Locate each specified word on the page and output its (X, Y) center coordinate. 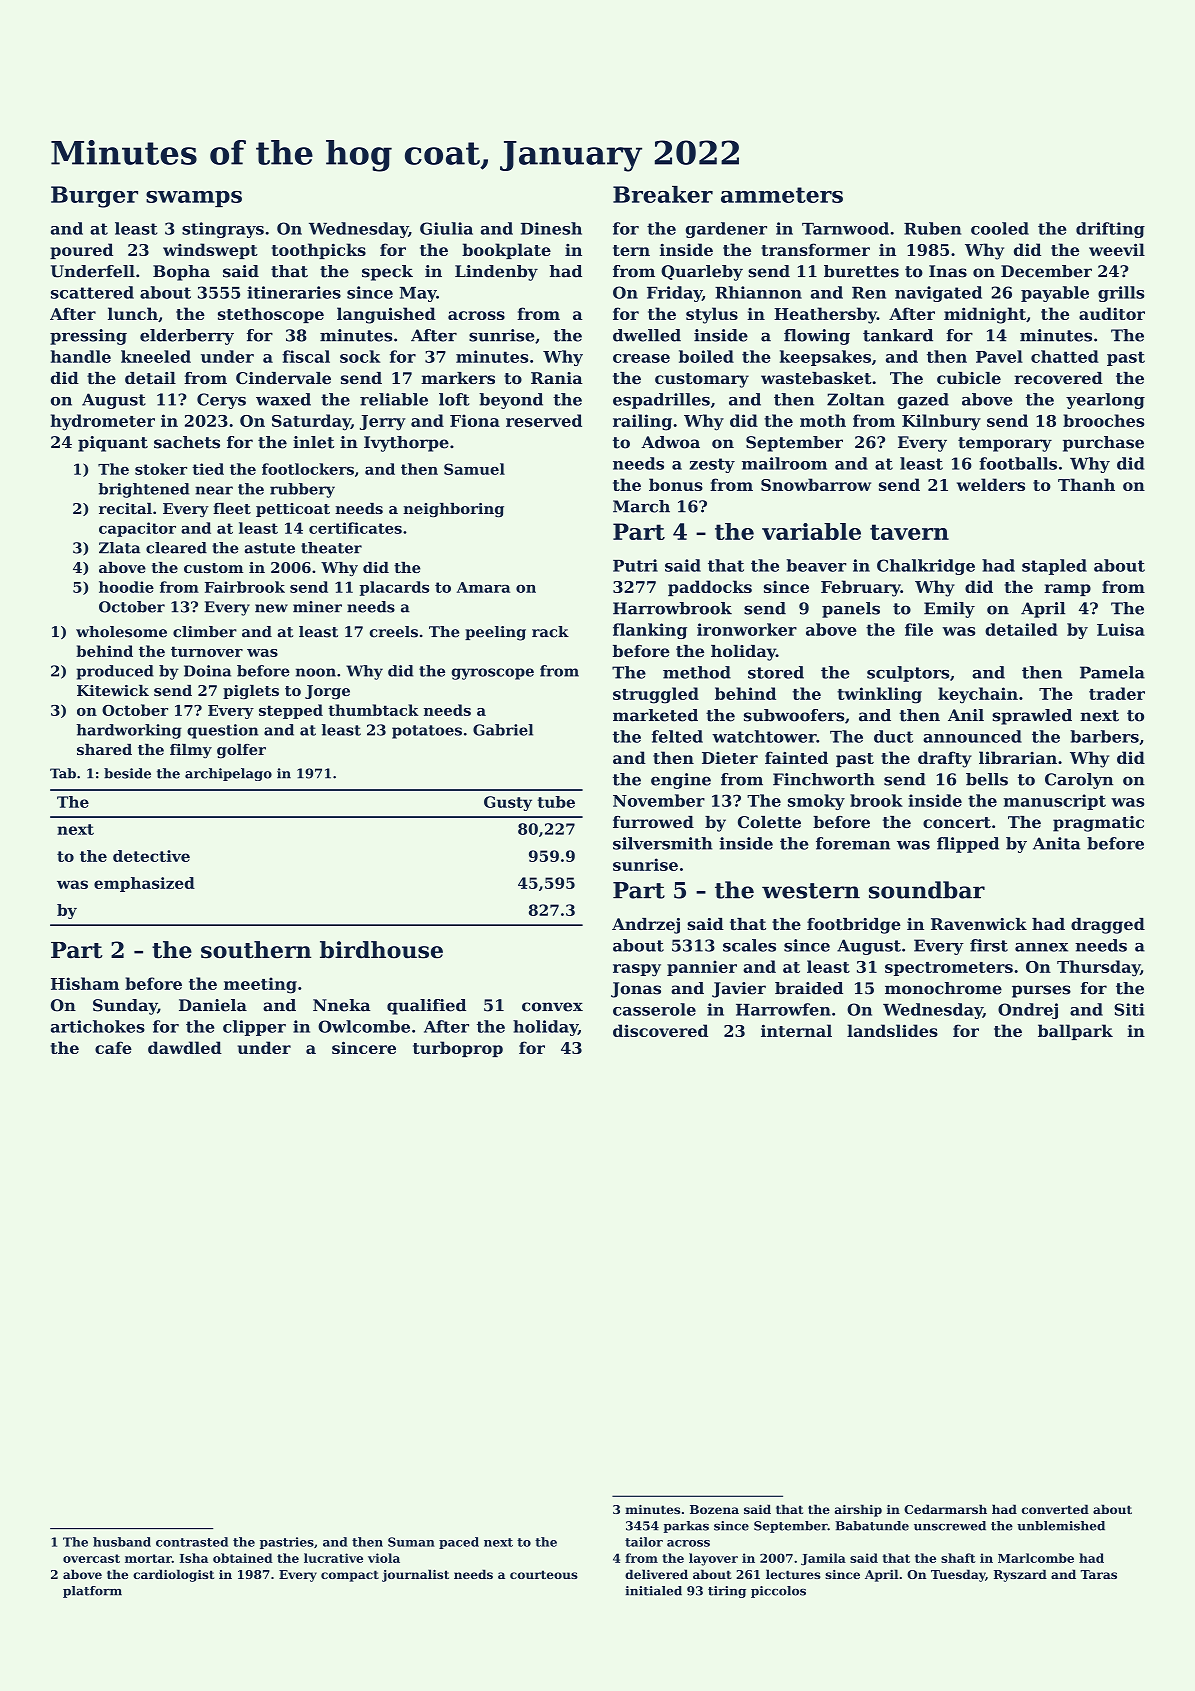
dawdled (185, 1047)
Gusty (508, 803)
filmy (191, 751)
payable (1055, 294)
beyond (511, 401)
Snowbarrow (816, 484)
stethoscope (271, 315)
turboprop (458, 1049)
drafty (945, 759)
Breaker (663, 194)
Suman (411, 1542)
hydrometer (103, 422)
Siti (1129, 1009)
